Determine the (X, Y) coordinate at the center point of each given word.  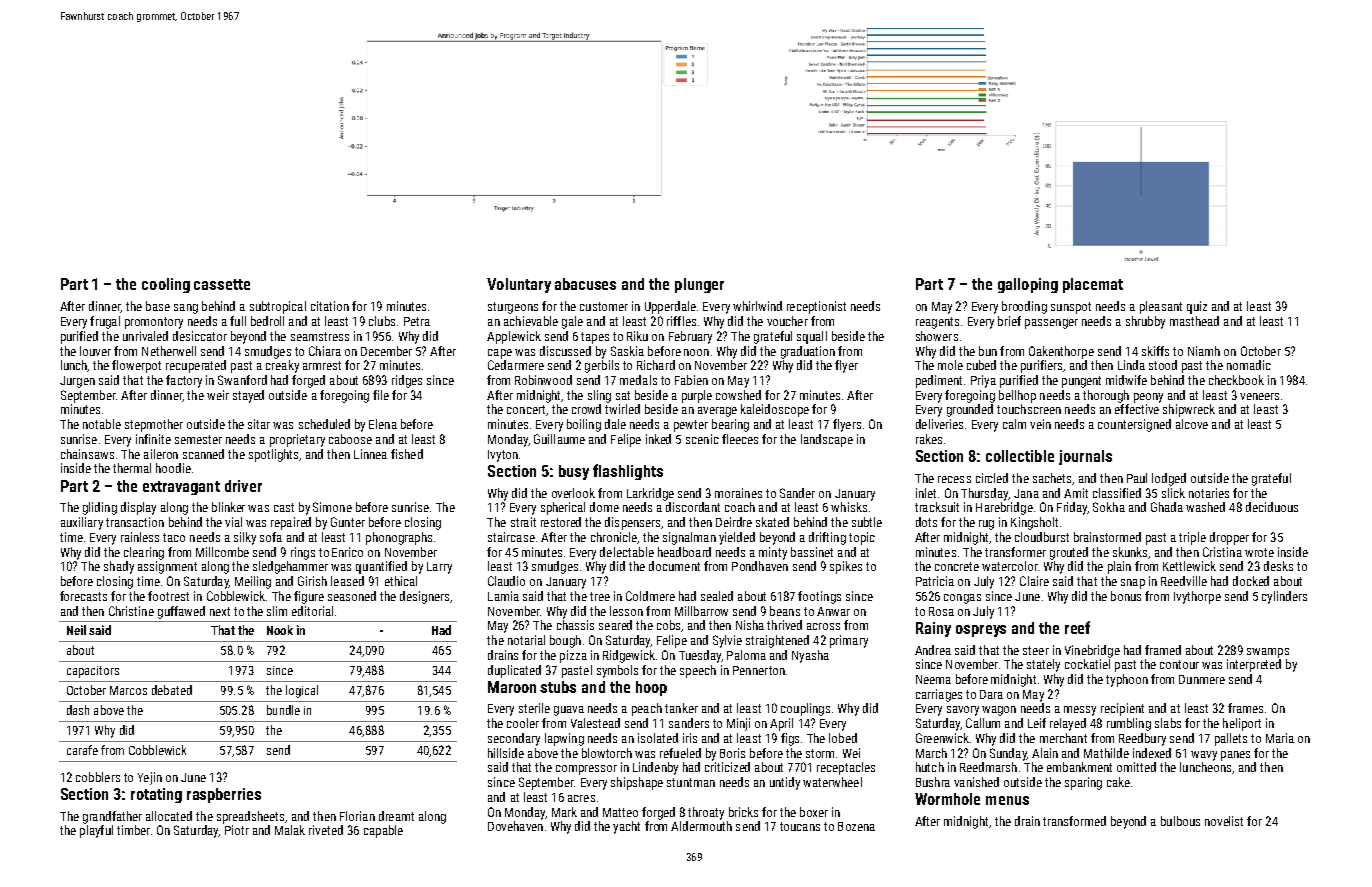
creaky (282, 366)
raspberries (224, 795)
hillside (506, 753)
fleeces (740, 439)
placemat (1093, 285)
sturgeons (513, 308)
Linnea (370, 454)
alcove (1192, 424)
